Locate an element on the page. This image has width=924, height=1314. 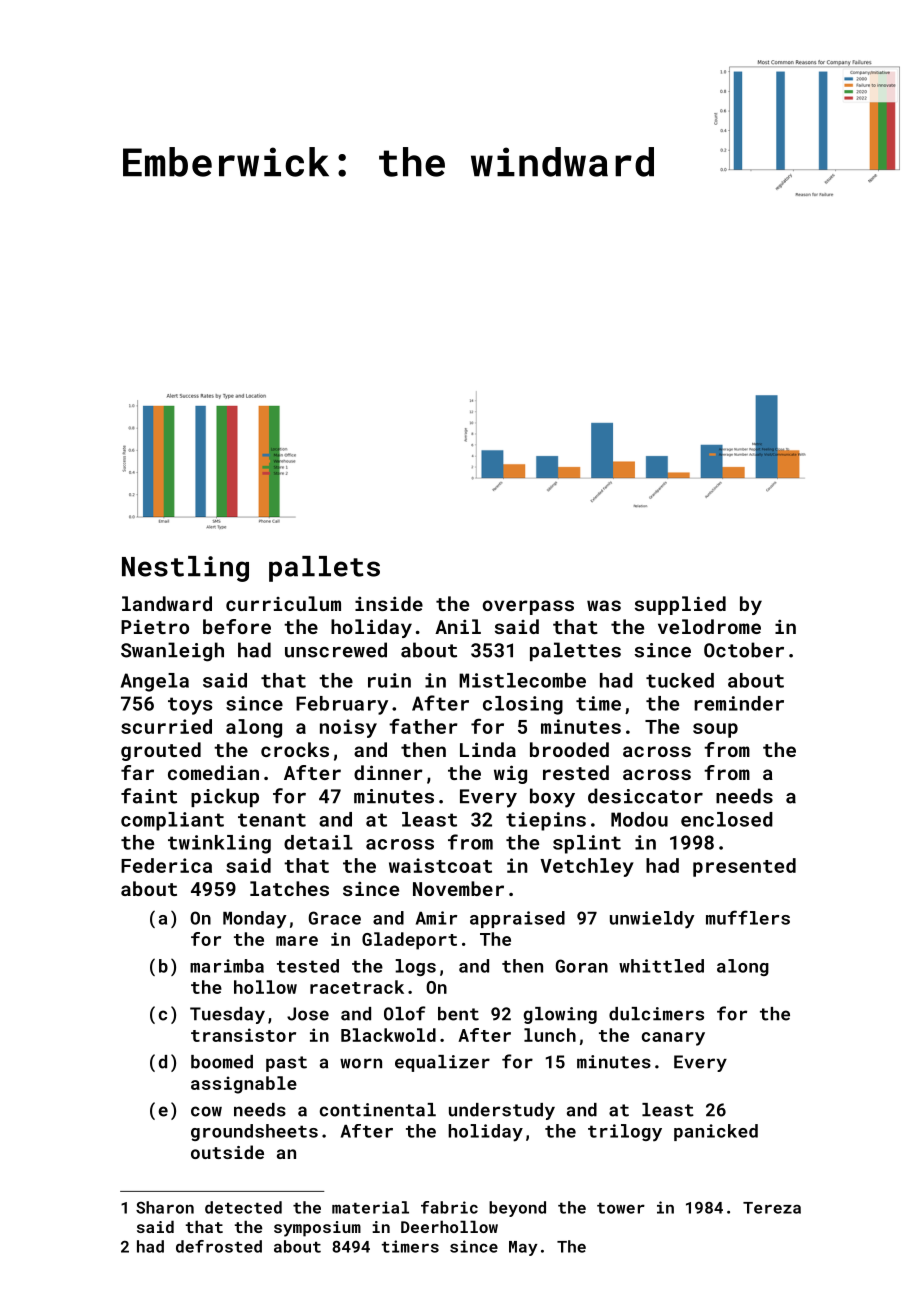
waistcoat is located at coordinates (440, 865).
